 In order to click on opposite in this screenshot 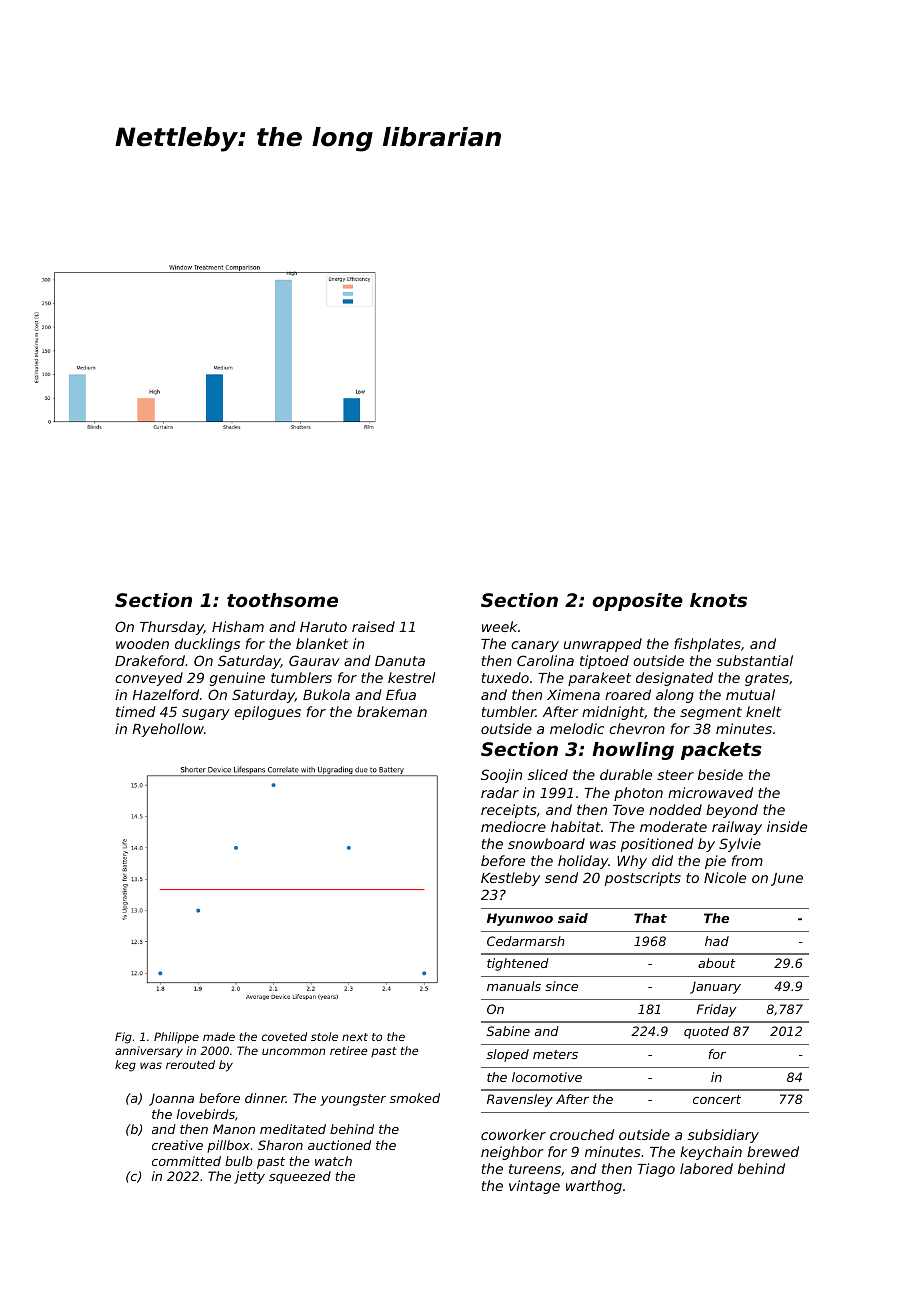, I will do `click(637, 602)`.
